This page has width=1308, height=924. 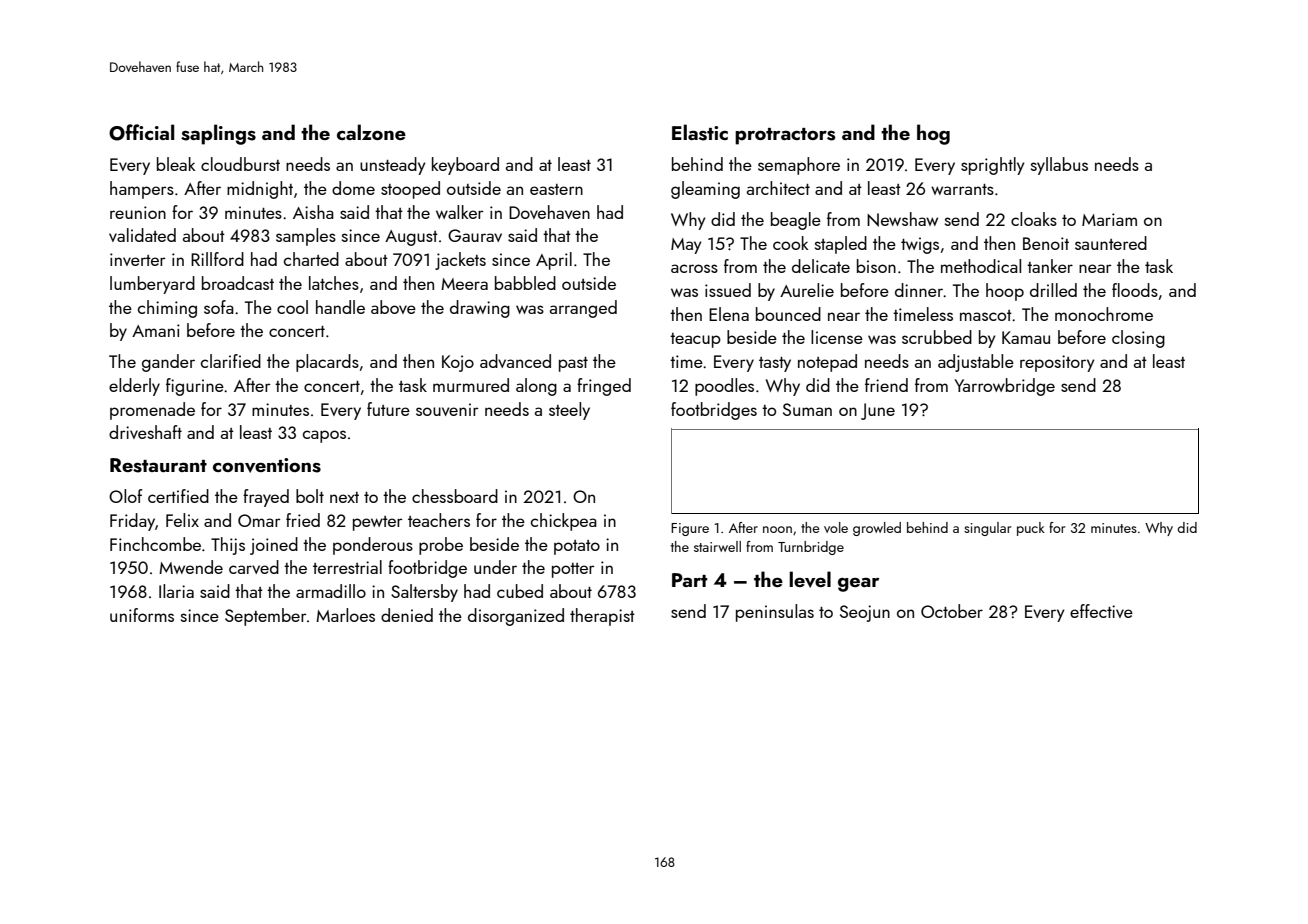 I want to click on puck, so click(x=1031, y=529).
